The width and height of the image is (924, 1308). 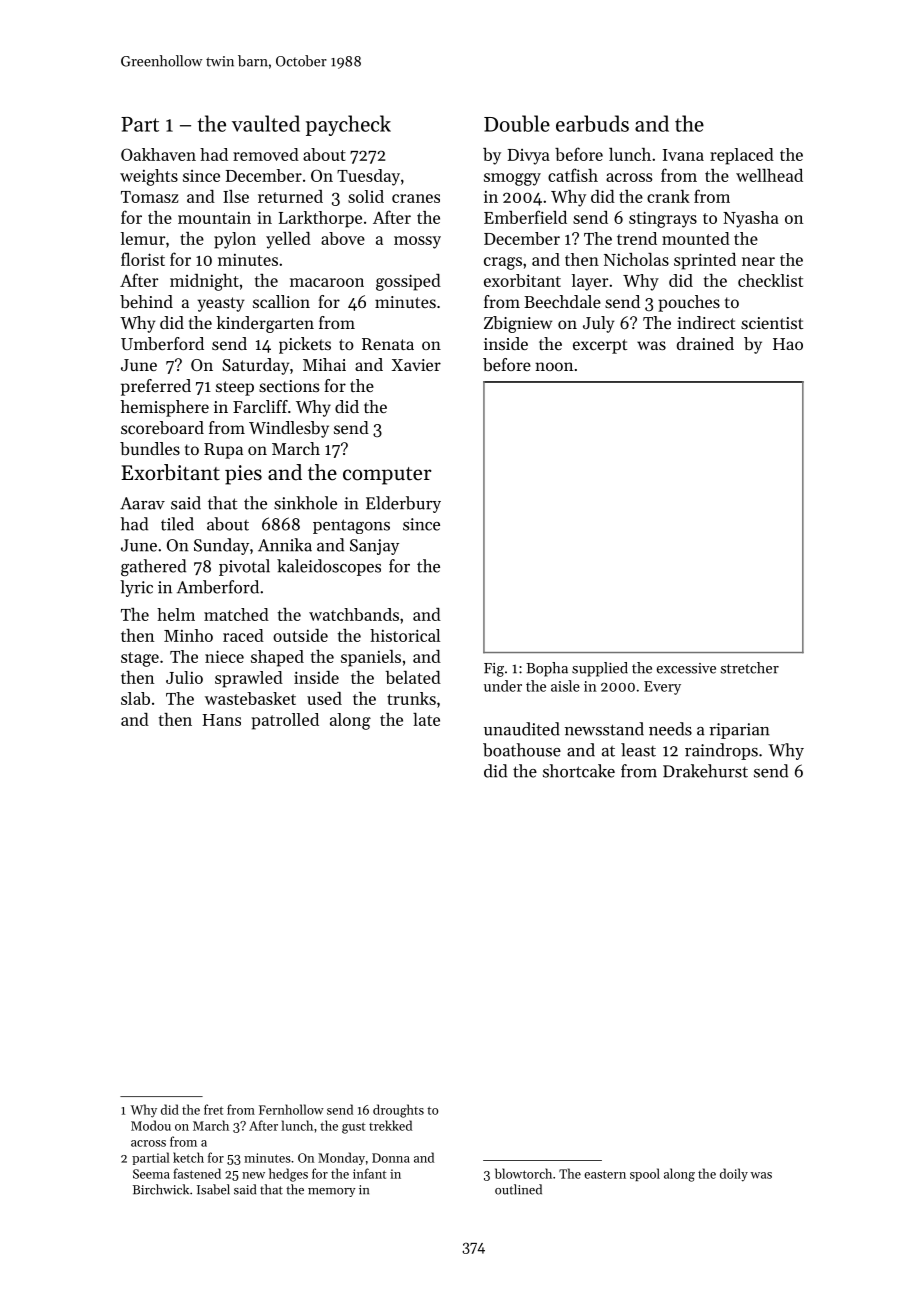 What do you see at coordinates (184, 677) in the image?
I see `Julio` at bounding box center [184, 677].
